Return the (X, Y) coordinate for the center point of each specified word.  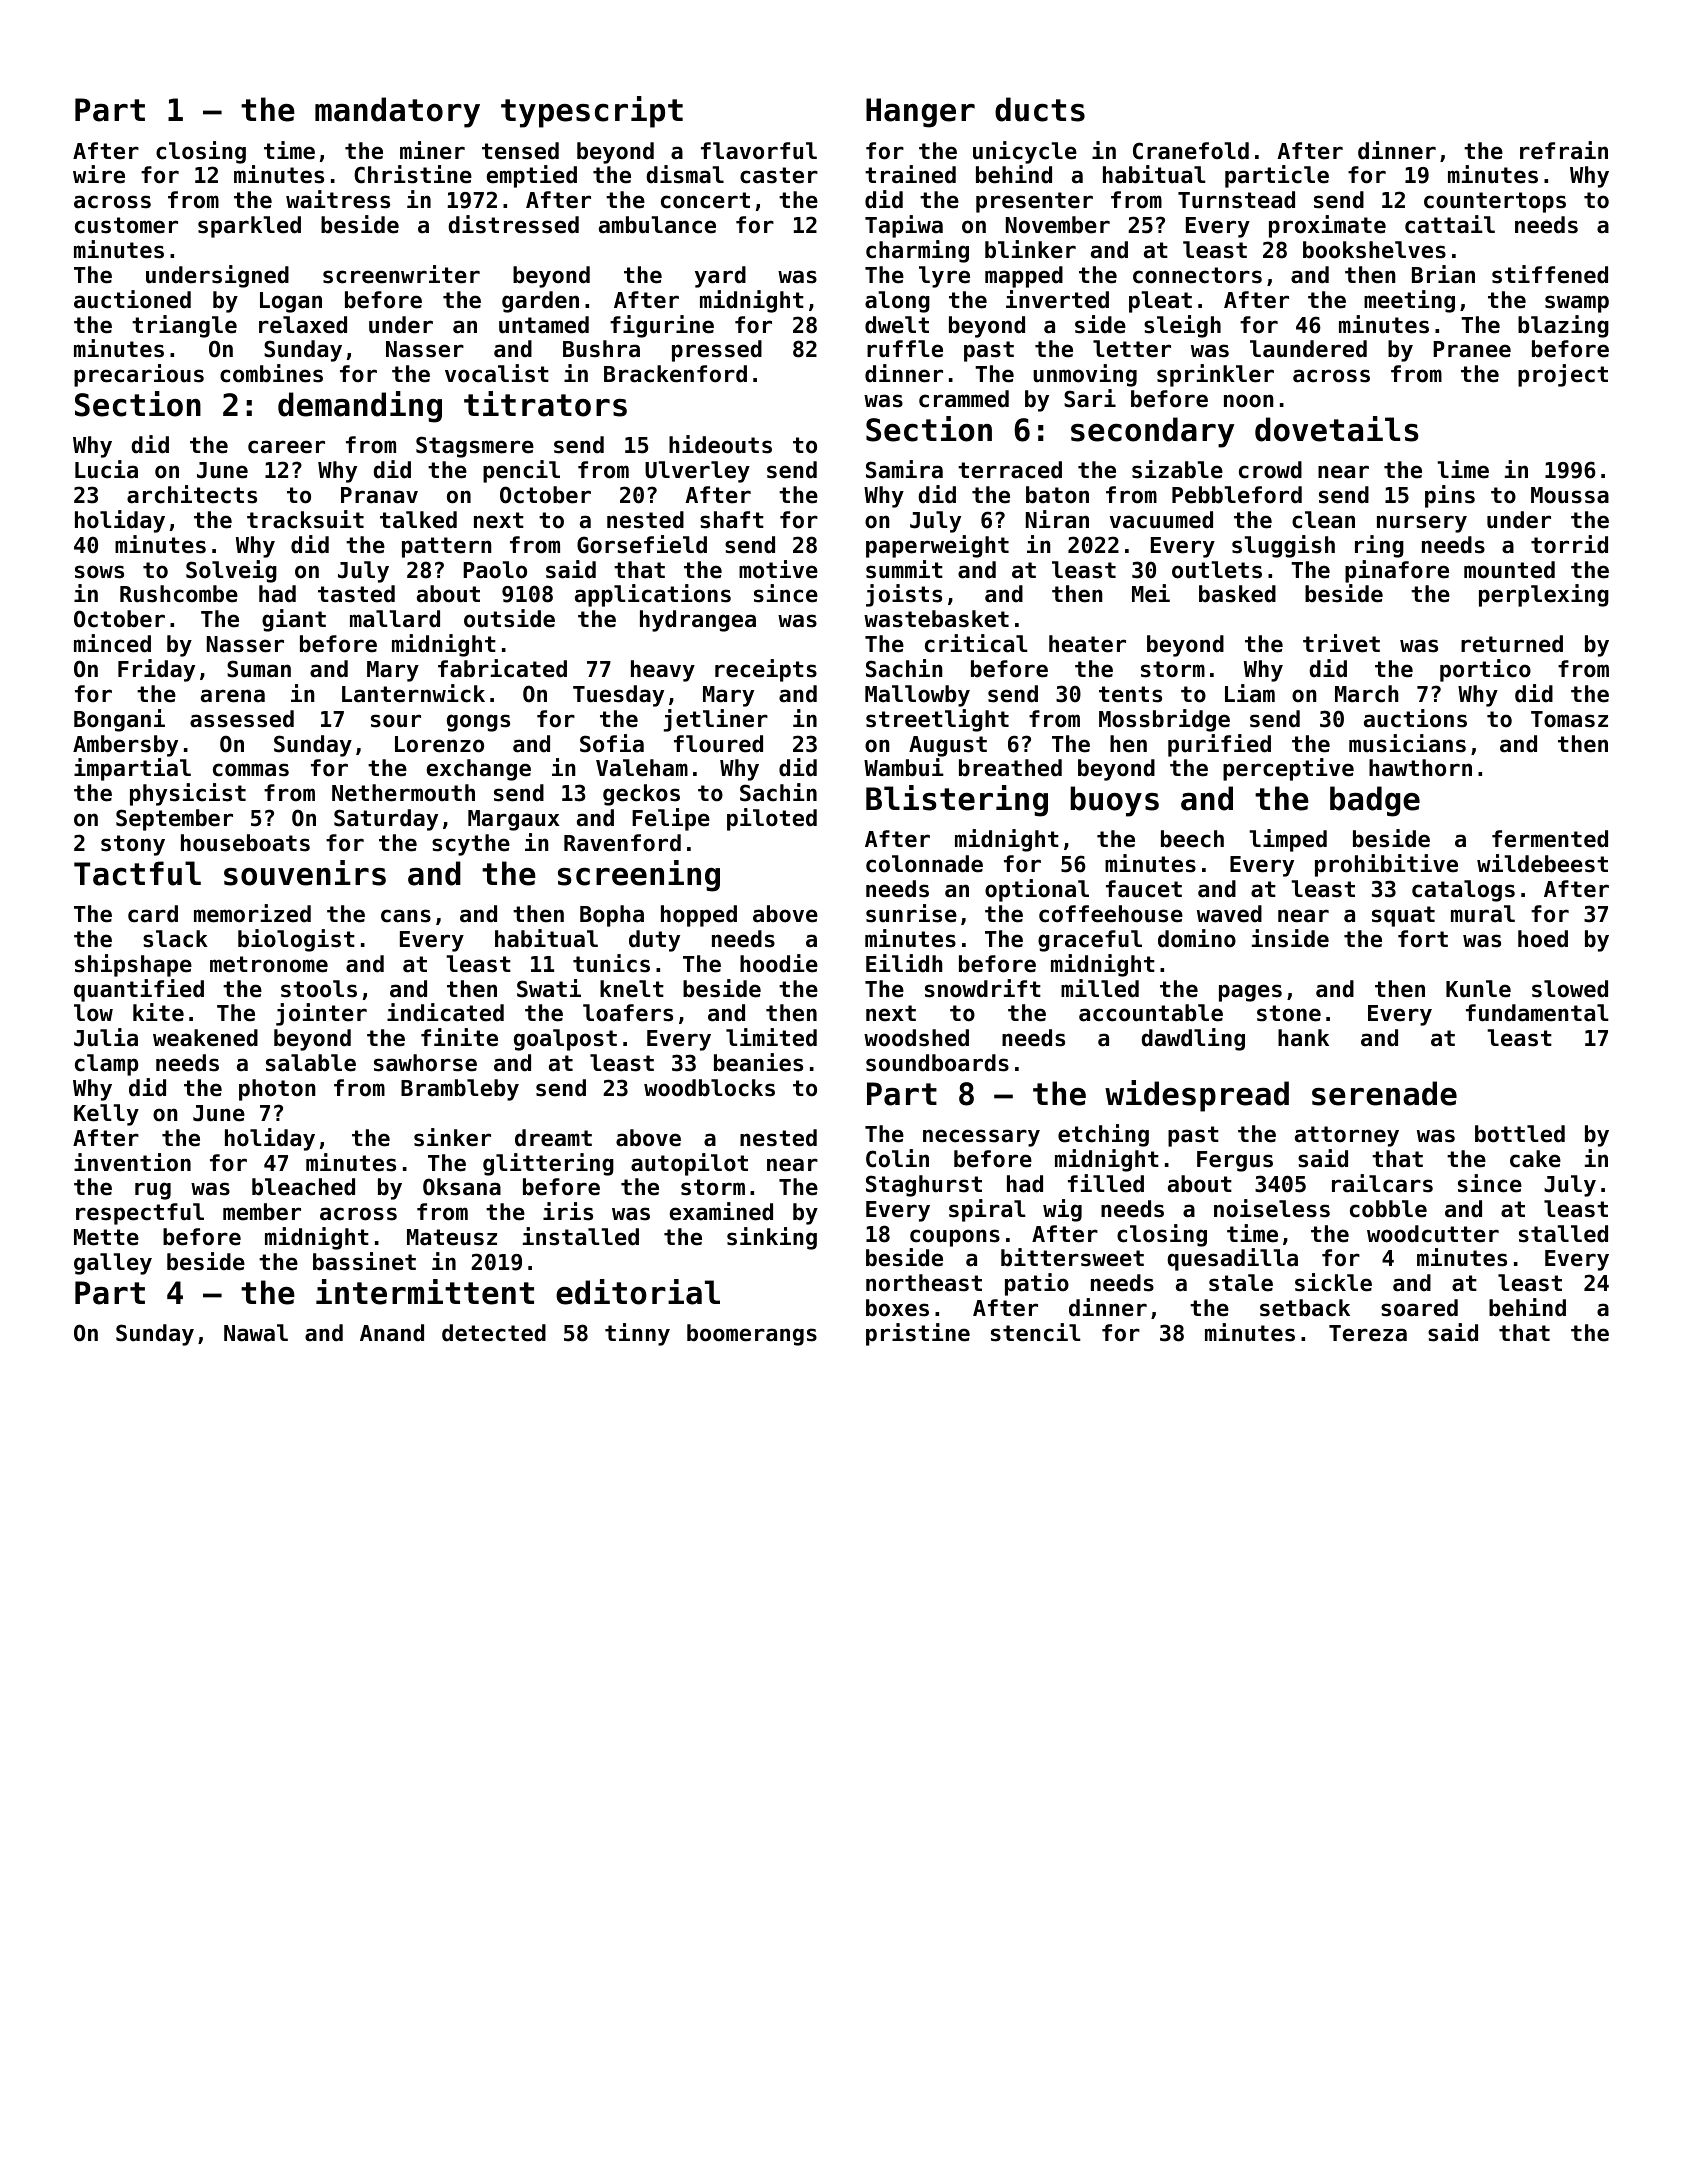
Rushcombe (179, 594)
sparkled (249, 227)
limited (771, 1037)
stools (319, 989)
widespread (1197, 1096)
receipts (766, 670)
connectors (1197, 275)
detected (494, 1333)
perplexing (1544, 595)
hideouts (720, 444)
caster (779, 175)
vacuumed (1161, 520)
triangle (184, 326)
